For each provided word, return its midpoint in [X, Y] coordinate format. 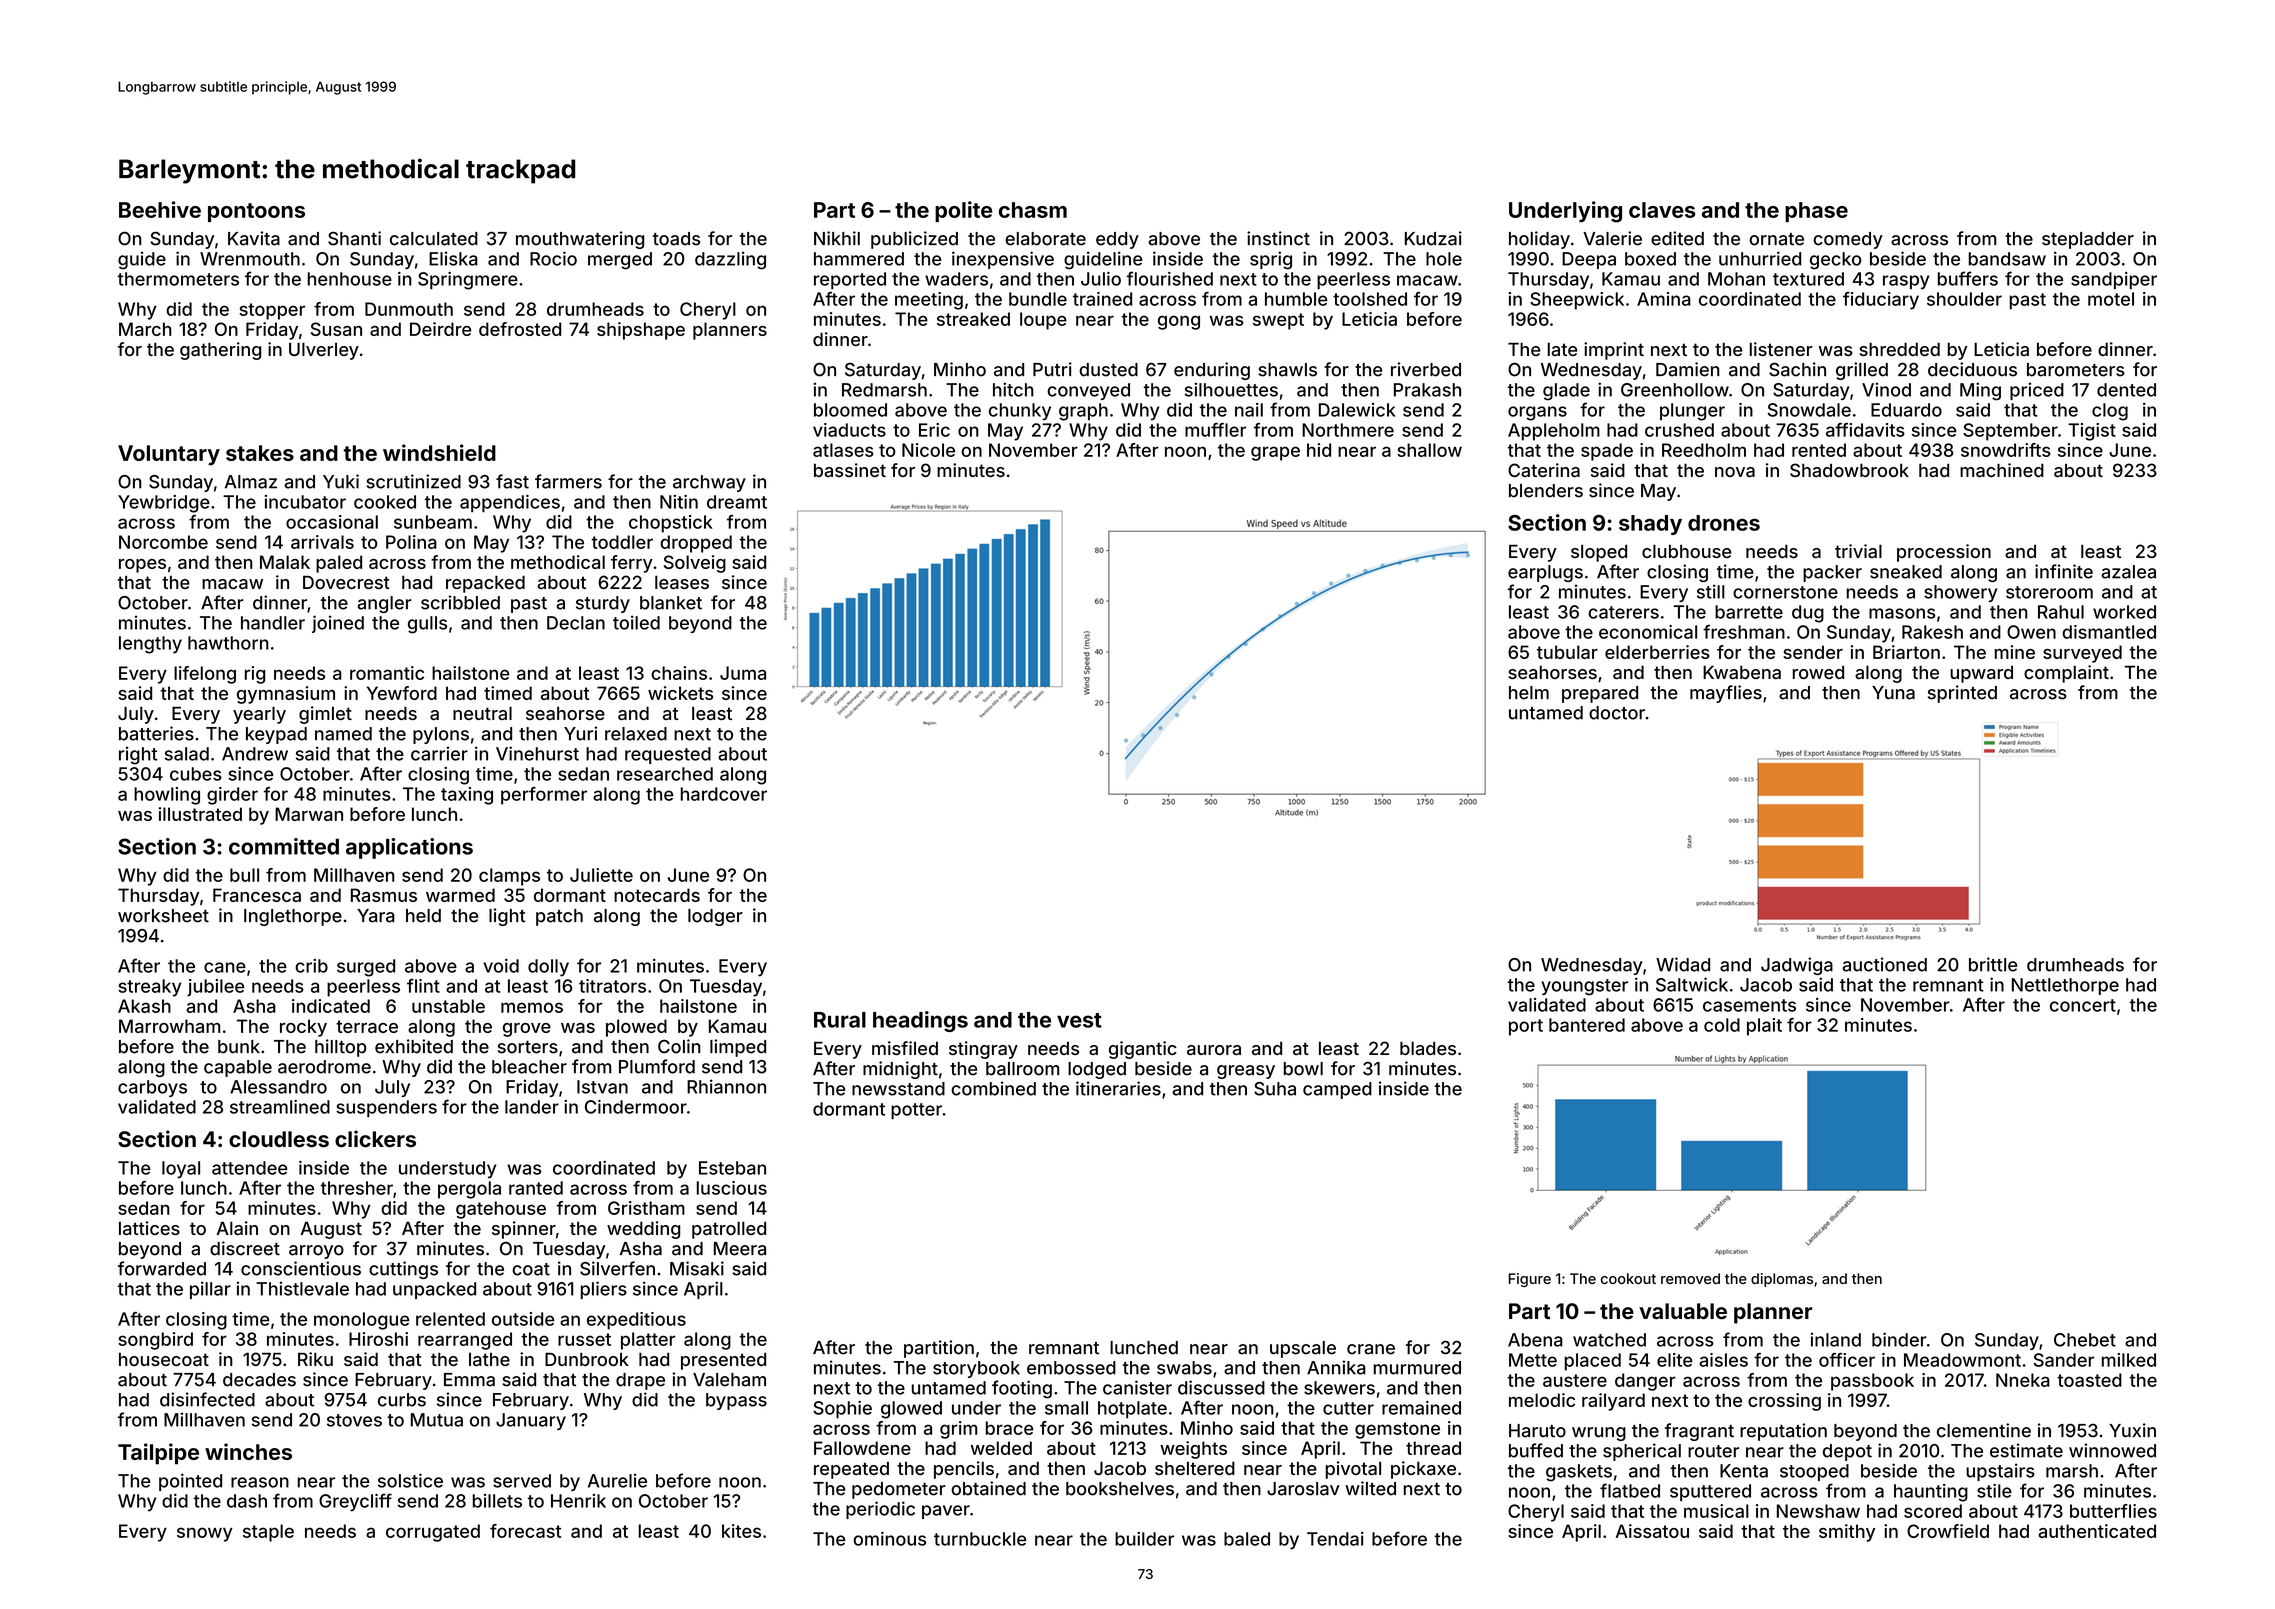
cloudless [279, 1139]
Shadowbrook [1849, 470]
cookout [1628, 1278]
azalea [2128, 572]
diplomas [1782, 1280]
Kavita [254, 238]
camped [1337, 1090]
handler [273, 623]
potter [916, 1111]
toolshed [1370, 299]
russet [584, 1339]
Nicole [928, 450]
